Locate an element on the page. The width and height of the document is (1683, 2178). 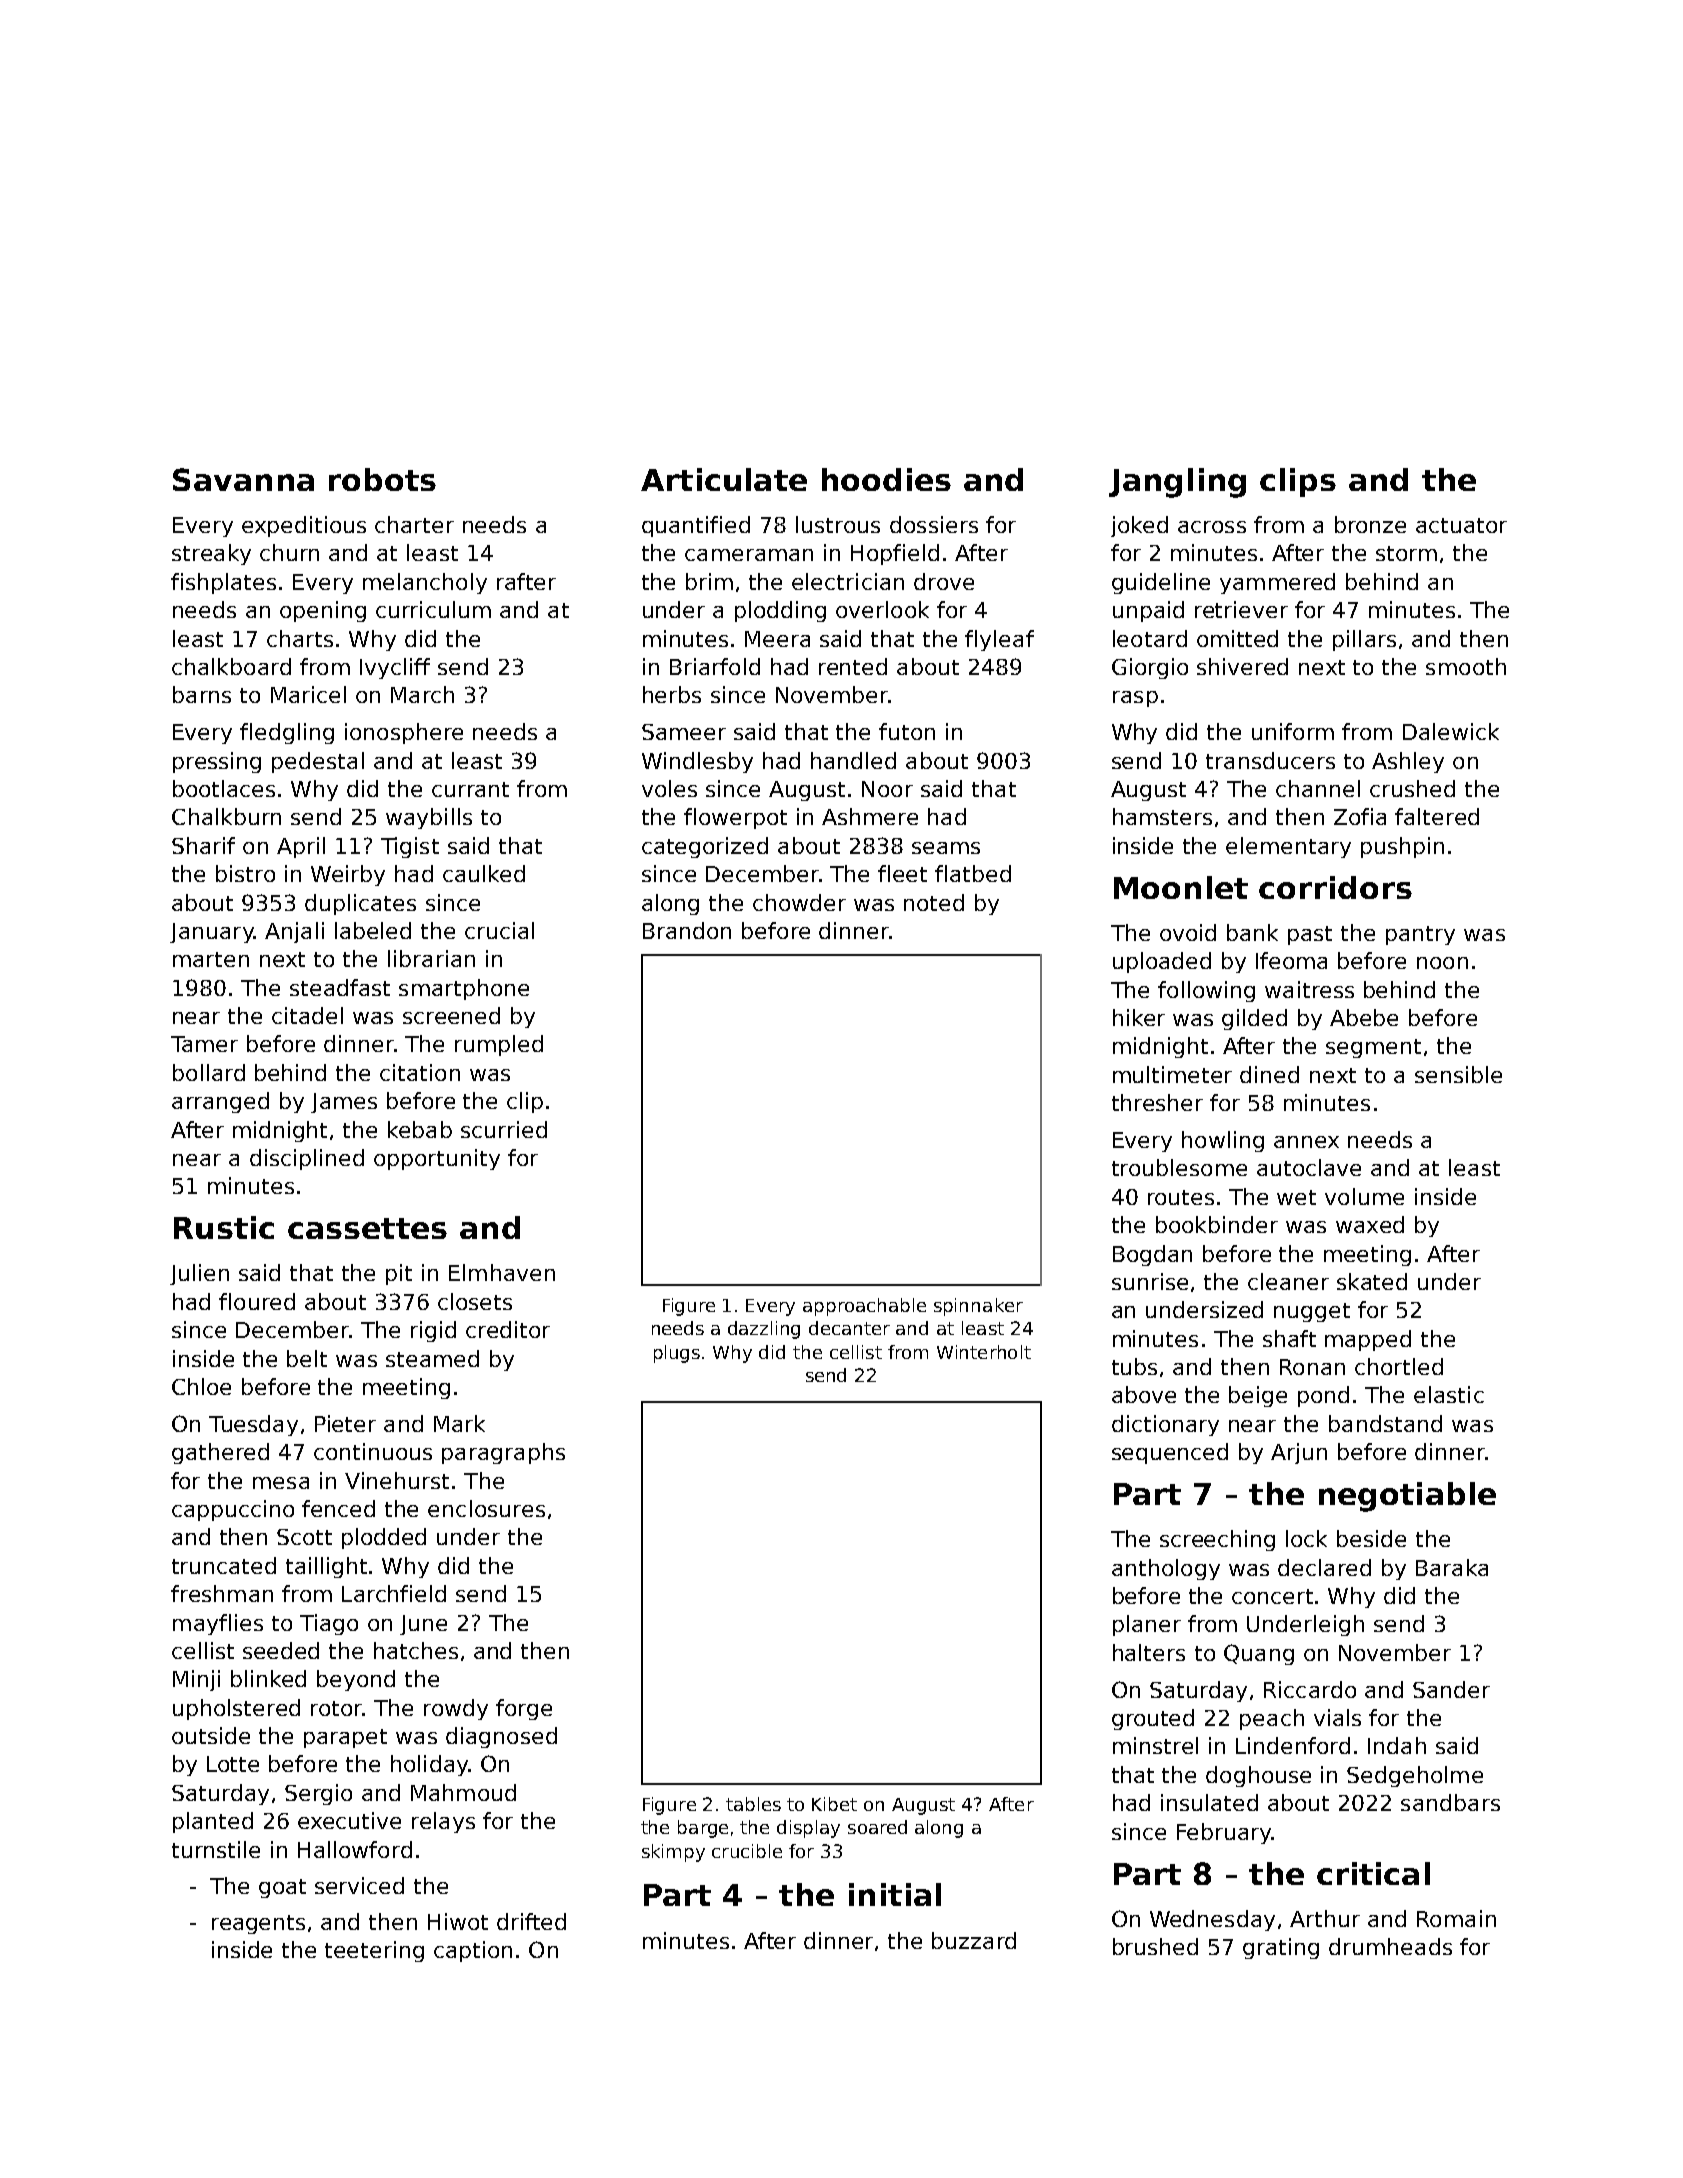
robots is located at coordinates (382, 479).
